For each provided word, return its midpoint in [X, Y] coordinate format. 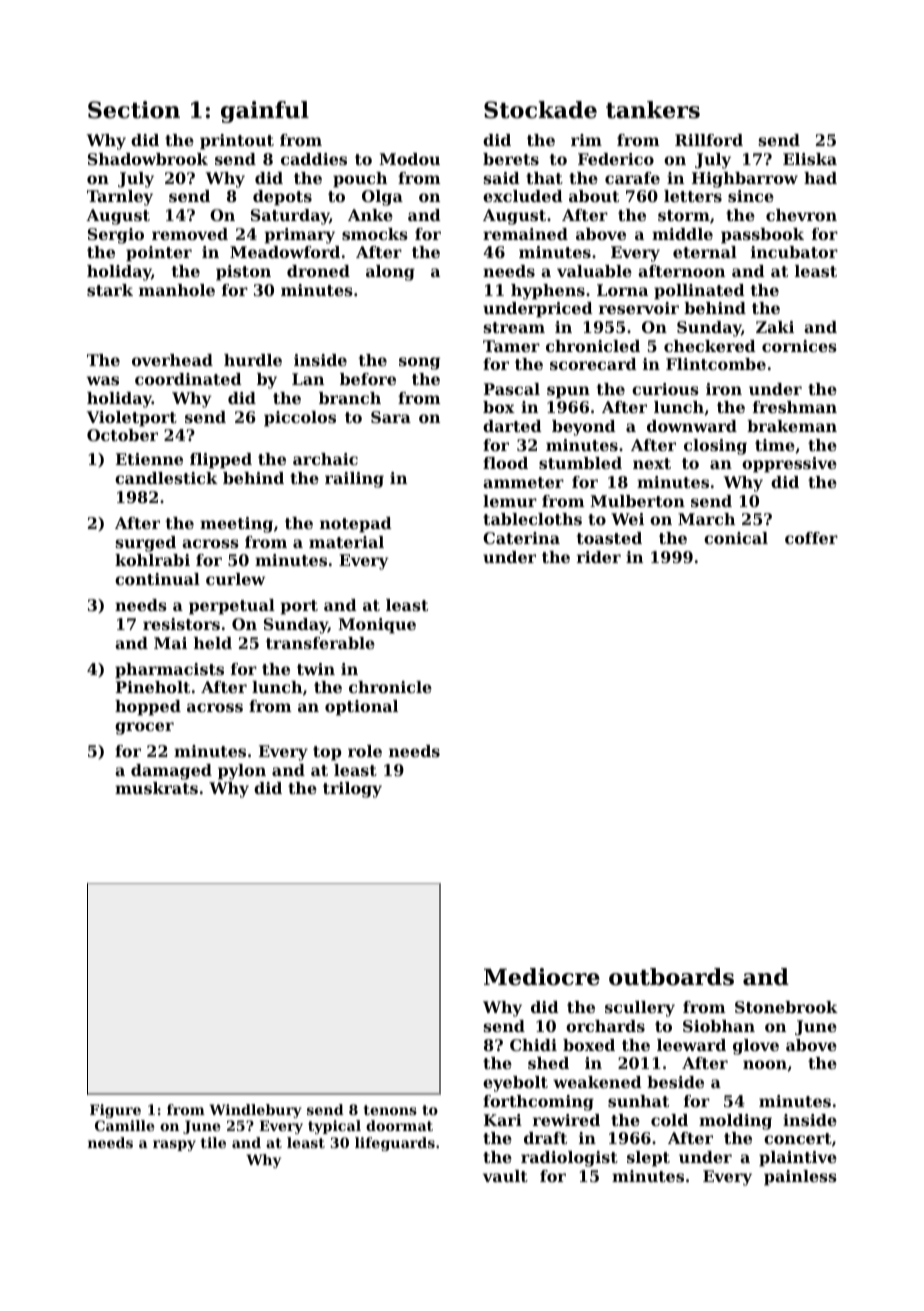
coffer [811, 538]
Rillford [709, 140]
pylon [242, 772]
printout [237, 142]
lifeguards [395, 1144]
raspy [174, 1145]
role [365, 751]
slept [648, 1159]
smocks [375, 234]
